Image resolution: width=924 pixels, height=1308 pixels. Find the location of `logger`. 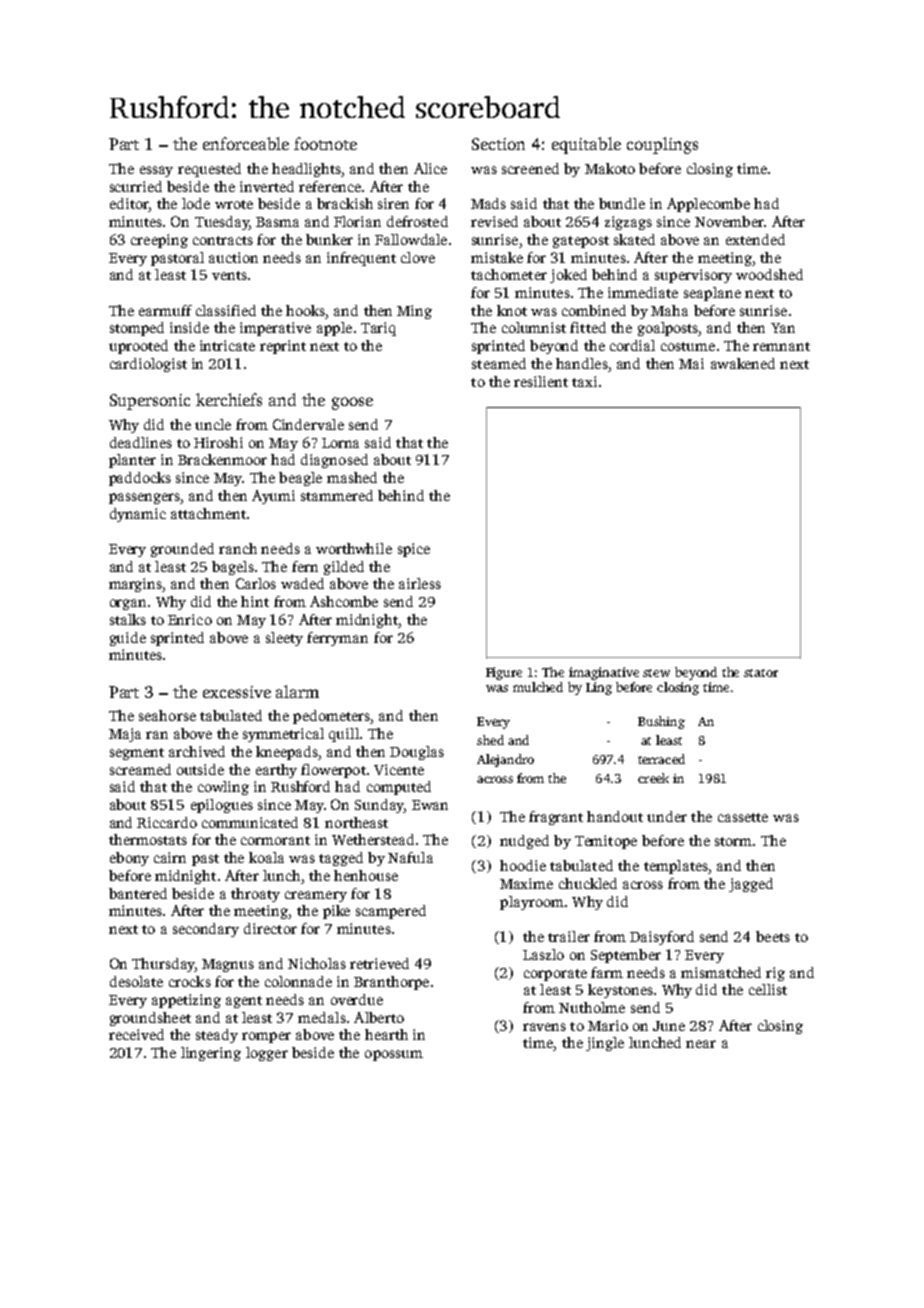

logger is located at coordinates (267, 1054).
